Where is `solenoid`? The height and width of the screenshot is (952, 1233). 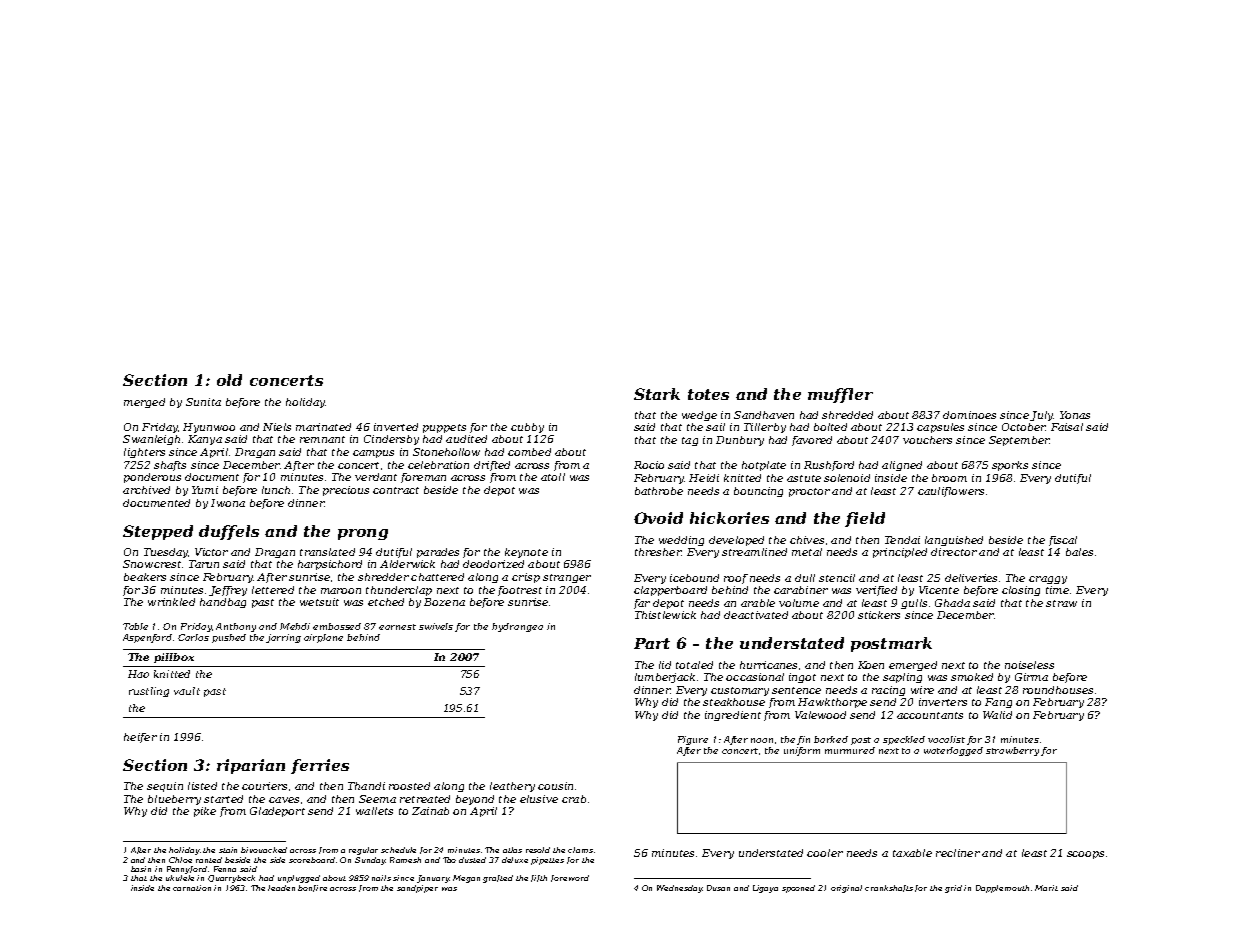 solenoid is located at coordinates (847, 478).
